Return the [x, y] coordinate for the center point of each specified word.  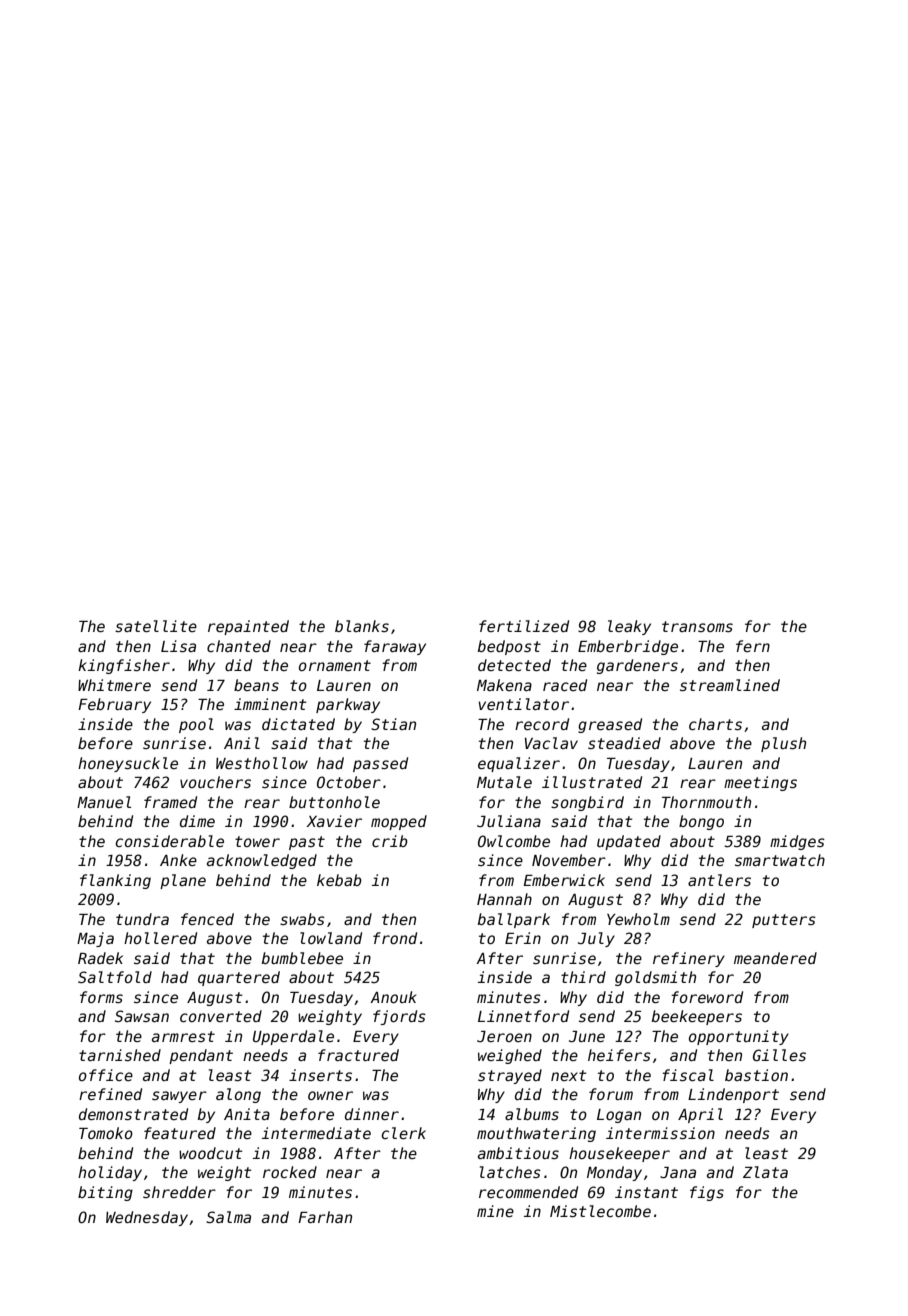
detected [514, 665]
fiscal [688, 1075]
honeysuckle [128, 764]
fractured [358, 1055]
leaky [629, 627]
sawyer [179, 1097]
